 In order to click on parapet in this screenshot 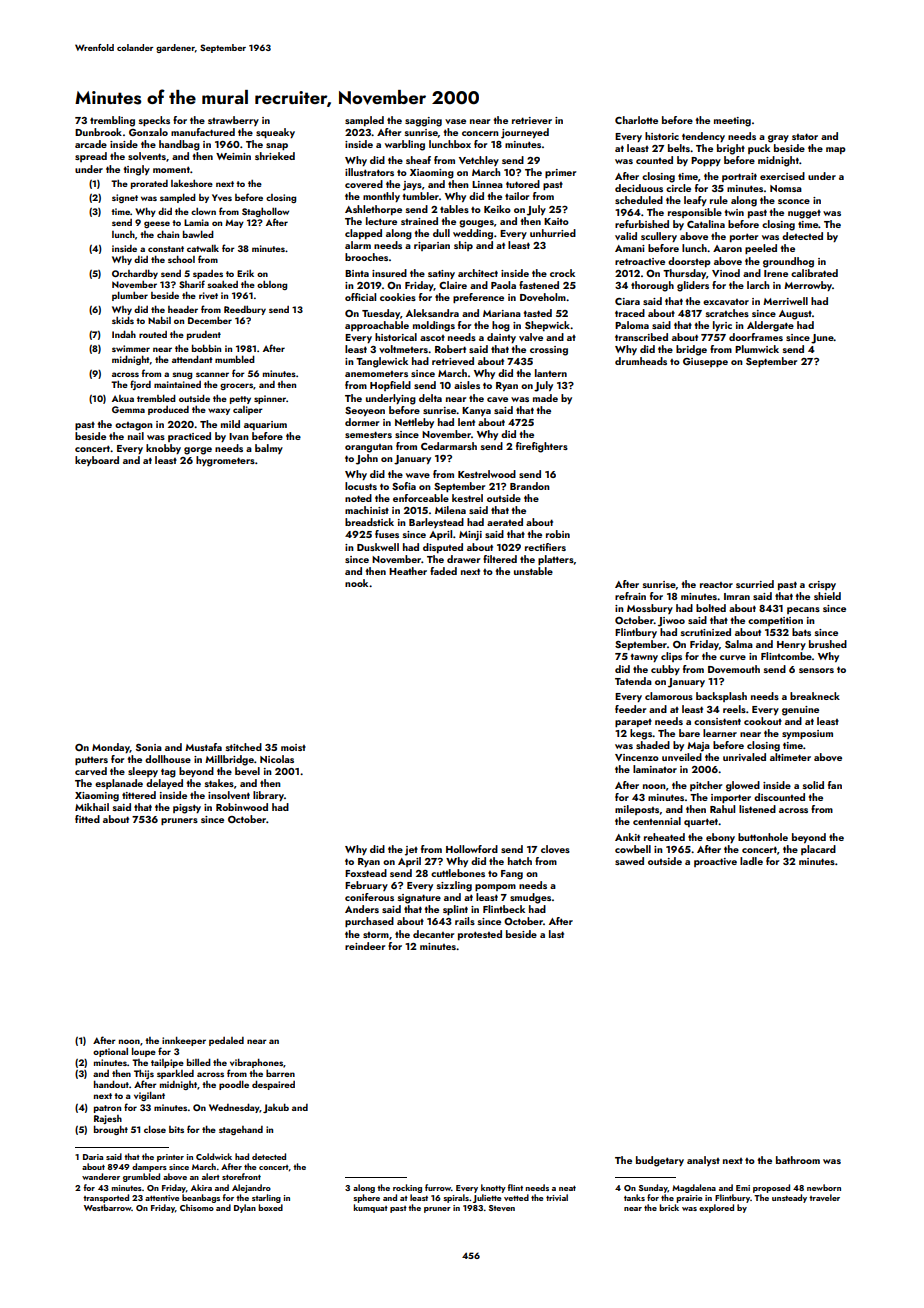, I will do `click(633, 723)`.
